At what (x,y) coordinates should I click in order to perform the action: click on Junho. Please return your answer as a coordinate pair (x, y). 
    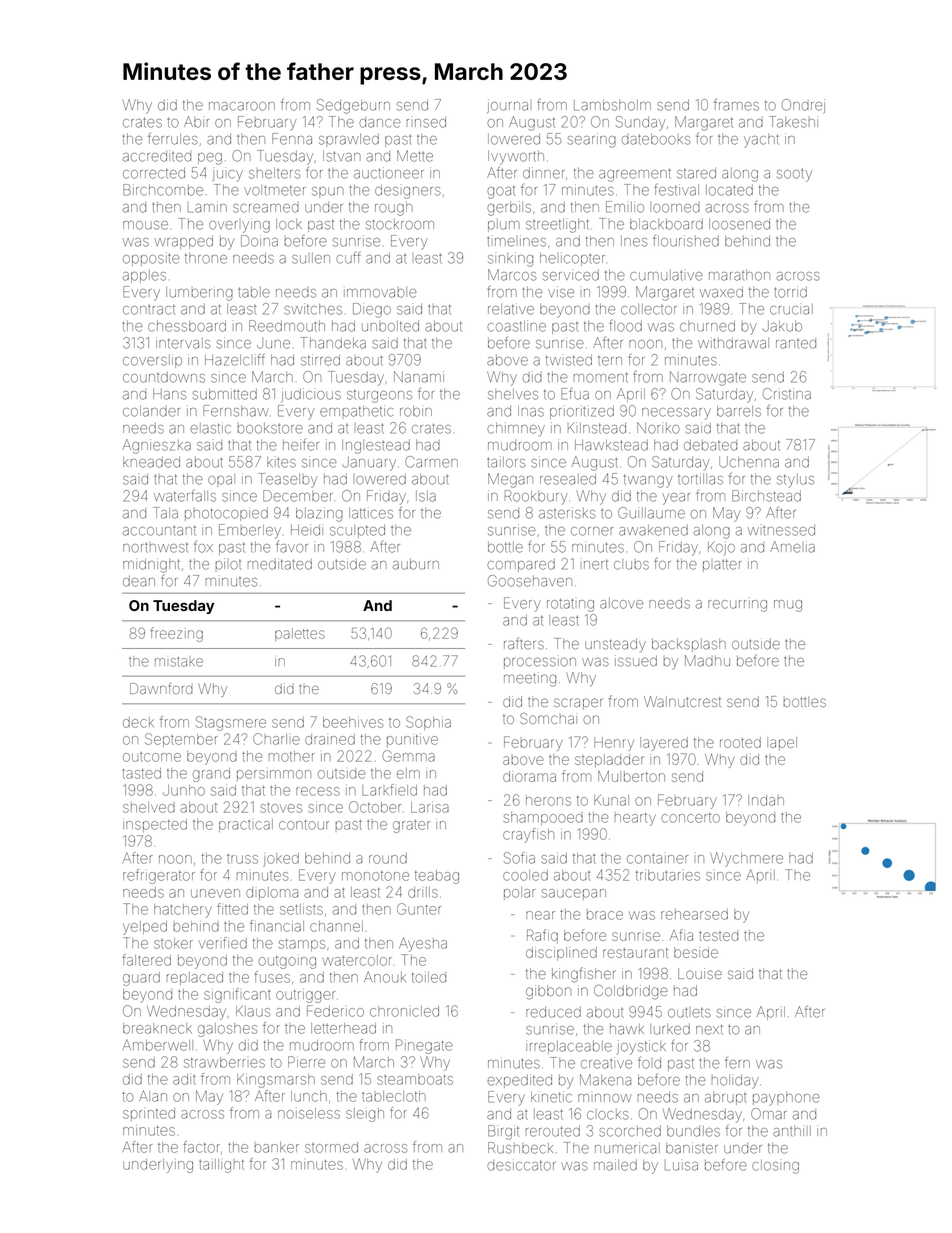
    Looking at the image, I should click on (184, 790).
